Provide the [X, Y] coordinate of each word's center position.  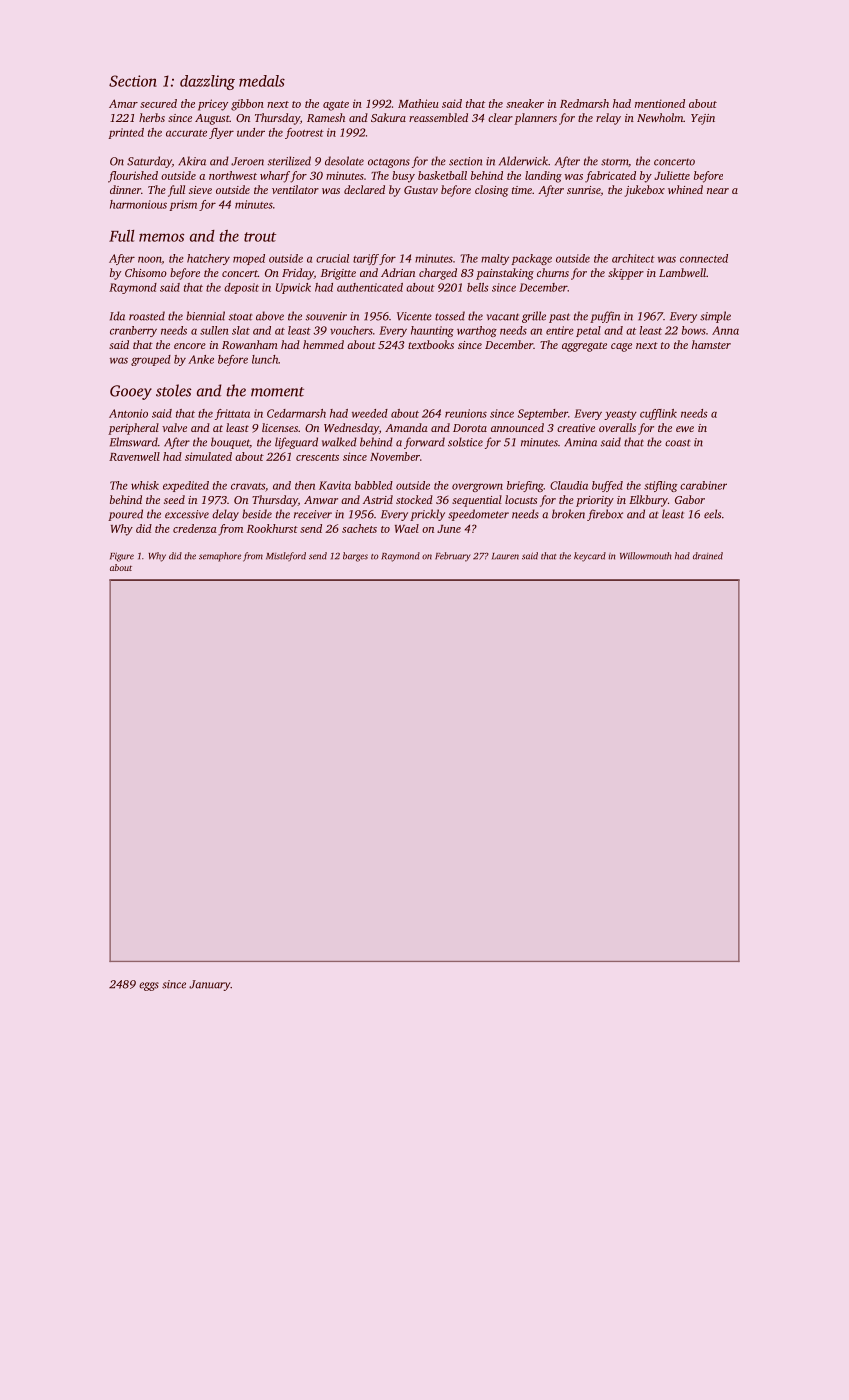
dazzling [207, 82]
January [210, 985]
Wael [407, 528]
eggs [149, 986]
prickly [427, 515]
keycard [590, 557]
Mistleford [286, 556]
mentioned [660, 103]
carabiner [703, 485]
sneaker [525, 103]
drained [708, 556]
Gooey [131, 392]
